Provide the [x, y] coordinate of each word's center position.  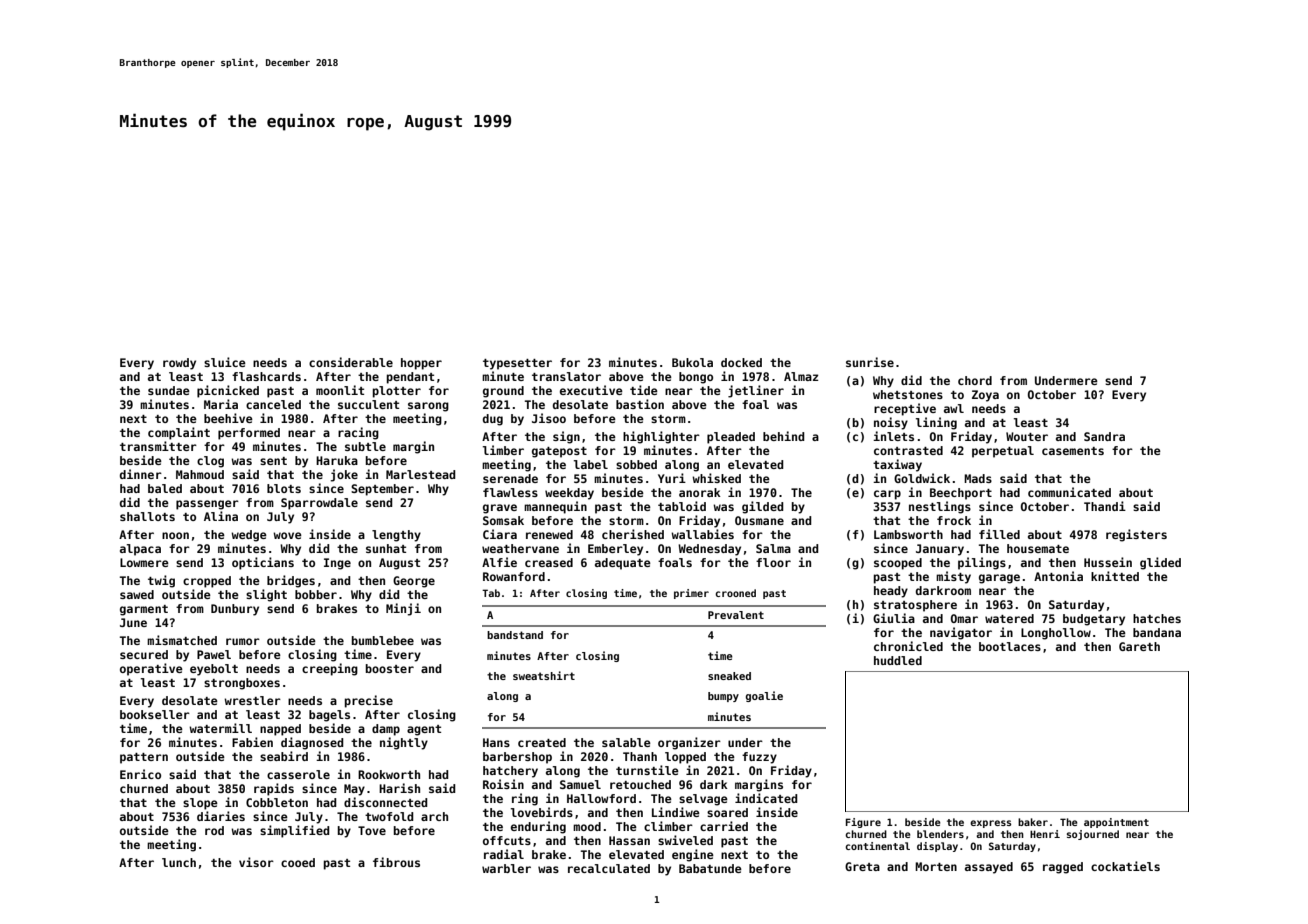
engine [693, 855]
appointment [1116, 823]
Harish [399, 788]
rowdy [179, 364]
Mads [978, 478]
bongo [696, 378]
